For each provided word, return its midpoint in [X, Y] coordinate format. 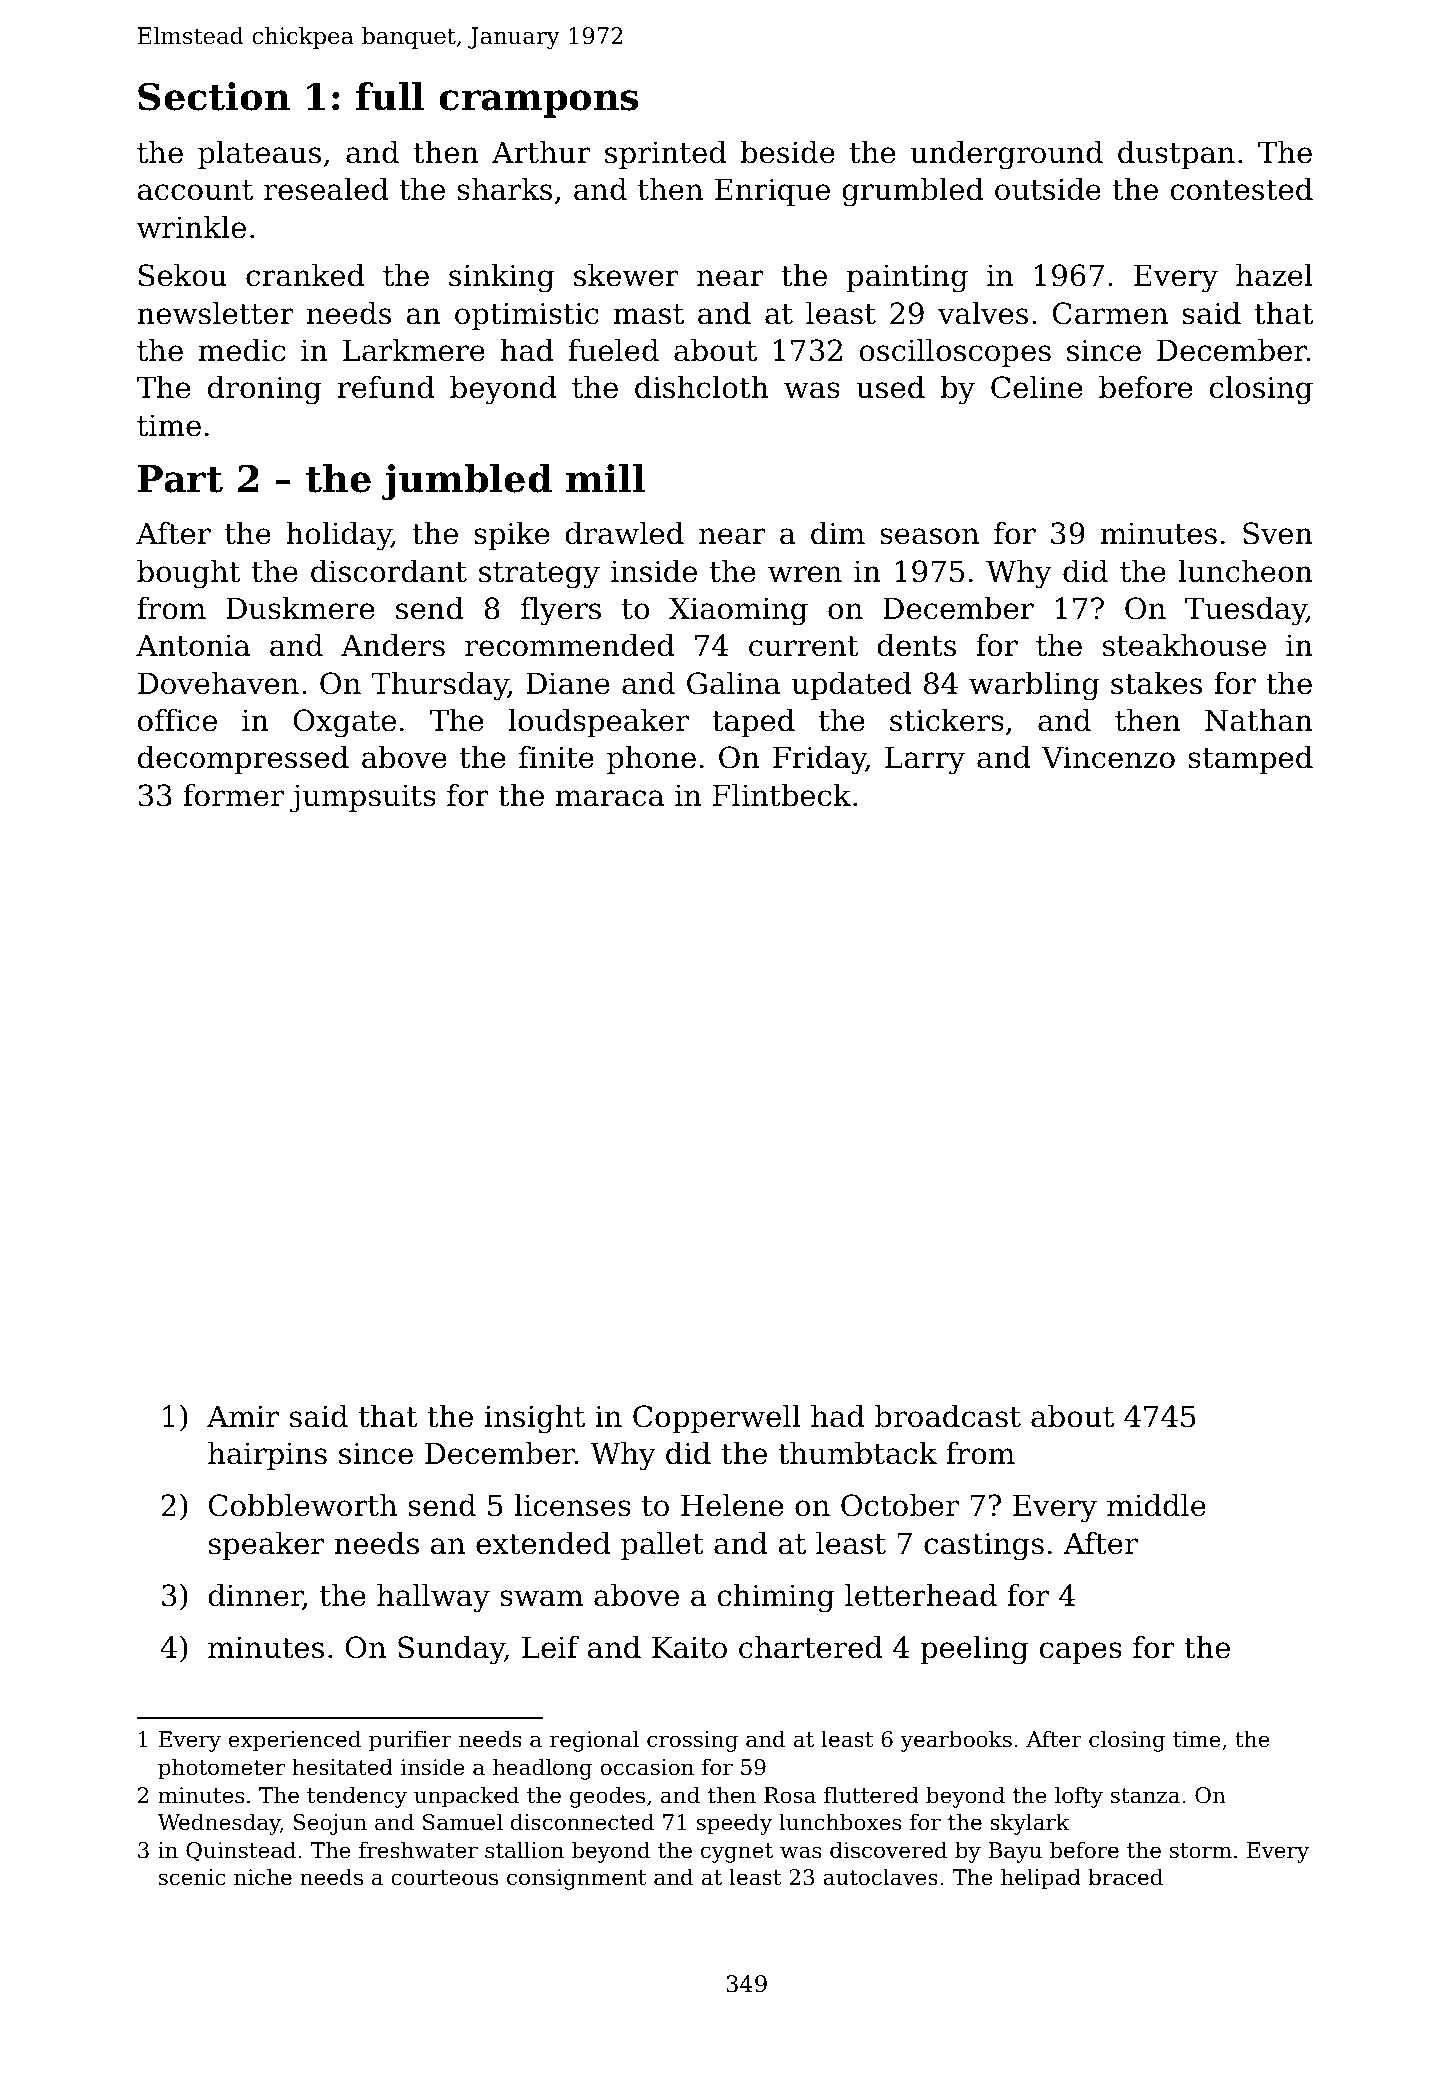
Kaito [689, 1647]
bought [188, 574]
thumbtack [857, 1453]
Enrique [772, 192]
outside [1048, 189]
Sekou [183, 275]
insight [535, 1419]
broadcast [948, 1416]
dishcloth [702, 387]
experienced [295, 1741]
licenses [572, 1505]
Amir [243, 1416]
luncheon [1245, 571]
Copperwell [716, 1419]
